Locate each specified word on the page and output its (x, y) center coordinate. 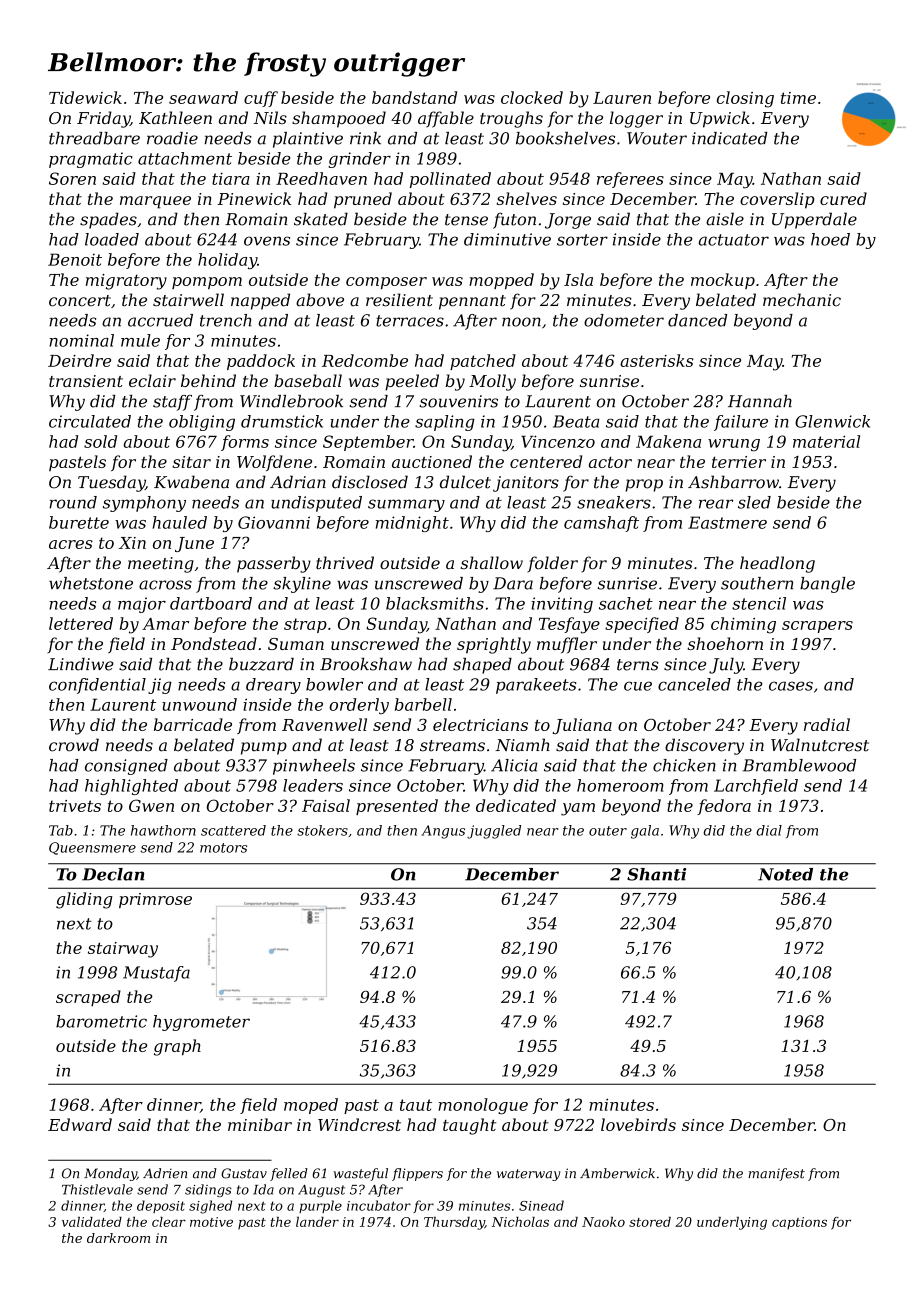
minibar (260, 1124)
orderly (359, 706)
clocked (532, 97)
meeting (161, 565)
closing (745, 99)
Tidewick (85, 97)
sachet (626, 603)
